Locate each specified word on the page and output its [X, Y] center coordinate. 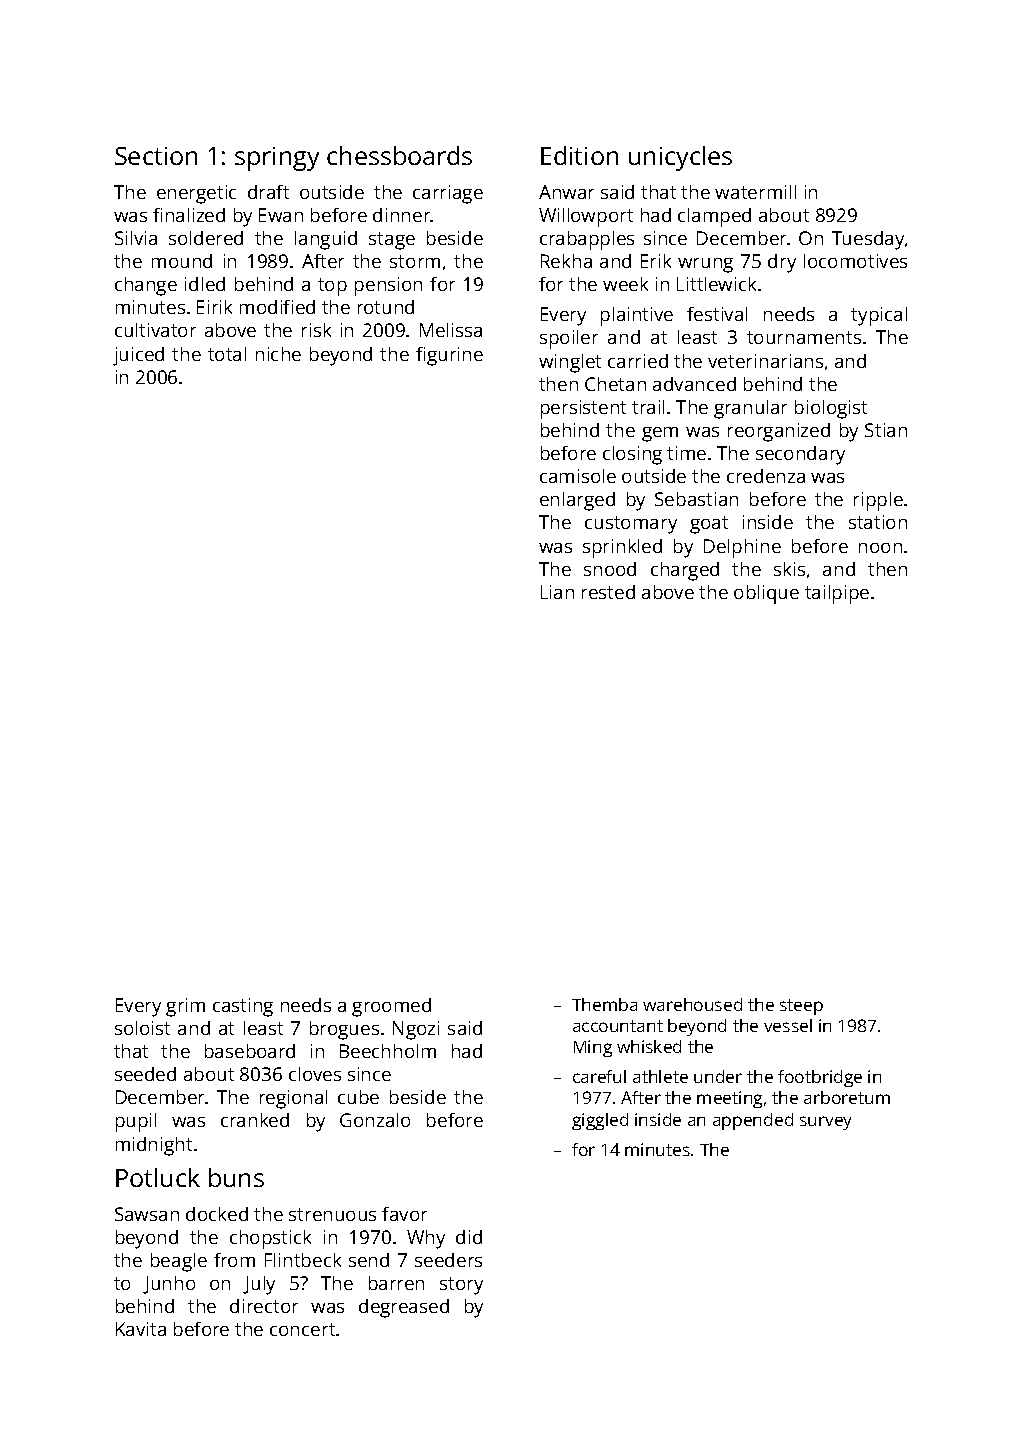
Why [426, 1239]
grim [185, 1007]
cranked [255, 1120]
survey [825, 1123]
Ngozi [416, 1030]
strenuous [332, 1214]
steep [801, 1007]
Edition [579, 155]
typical [879, 316]
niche [278, 354]
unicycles [680, 158]
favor [404, 1214]
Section [156, 156]
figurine [449, 356]
